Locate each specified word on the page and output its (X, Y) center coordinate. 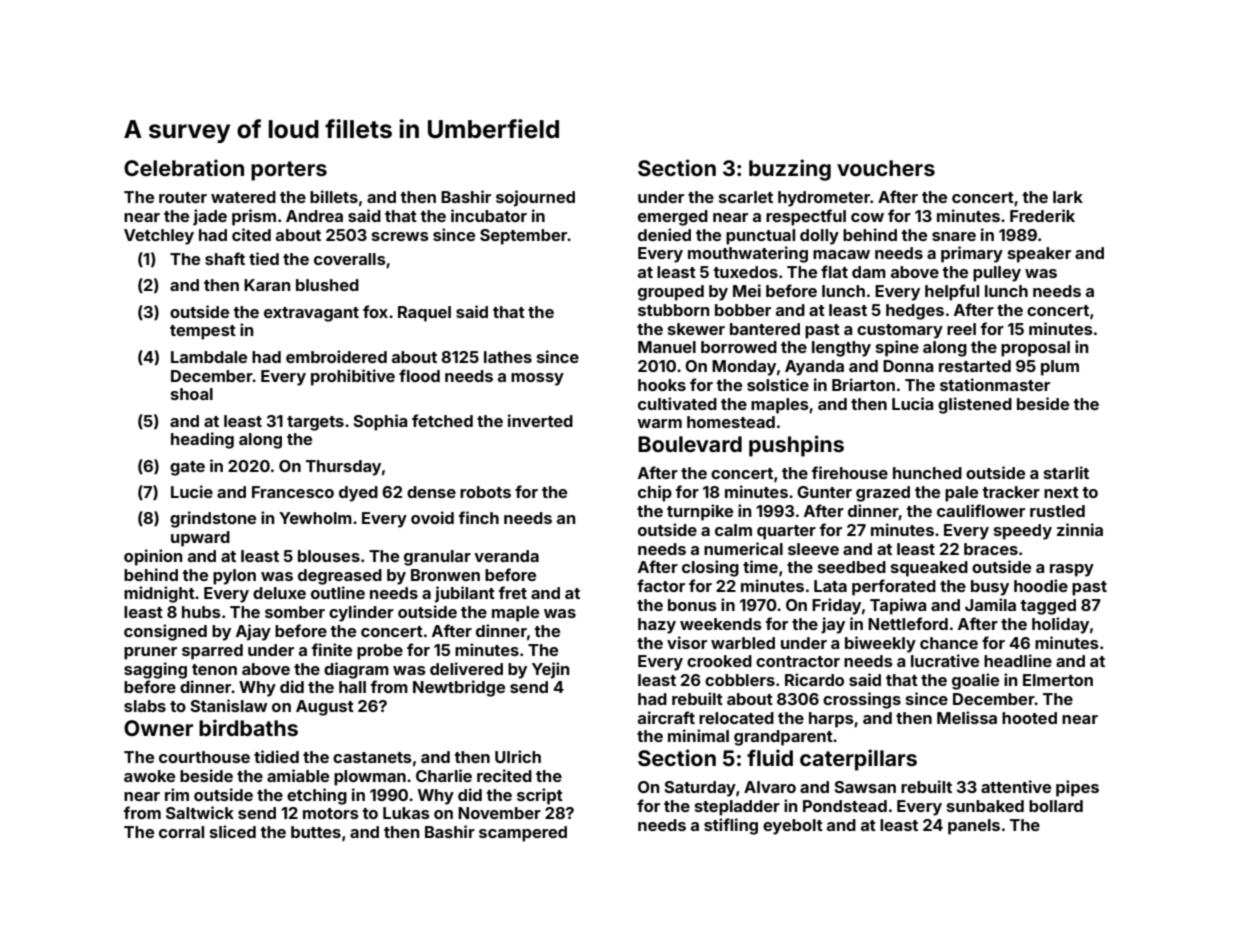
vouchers (886, 168)
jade (210, 217)
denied (664, 234)
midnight (159, 594)
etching (317, 796)
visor (687, 642)
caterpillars (858, 760)
